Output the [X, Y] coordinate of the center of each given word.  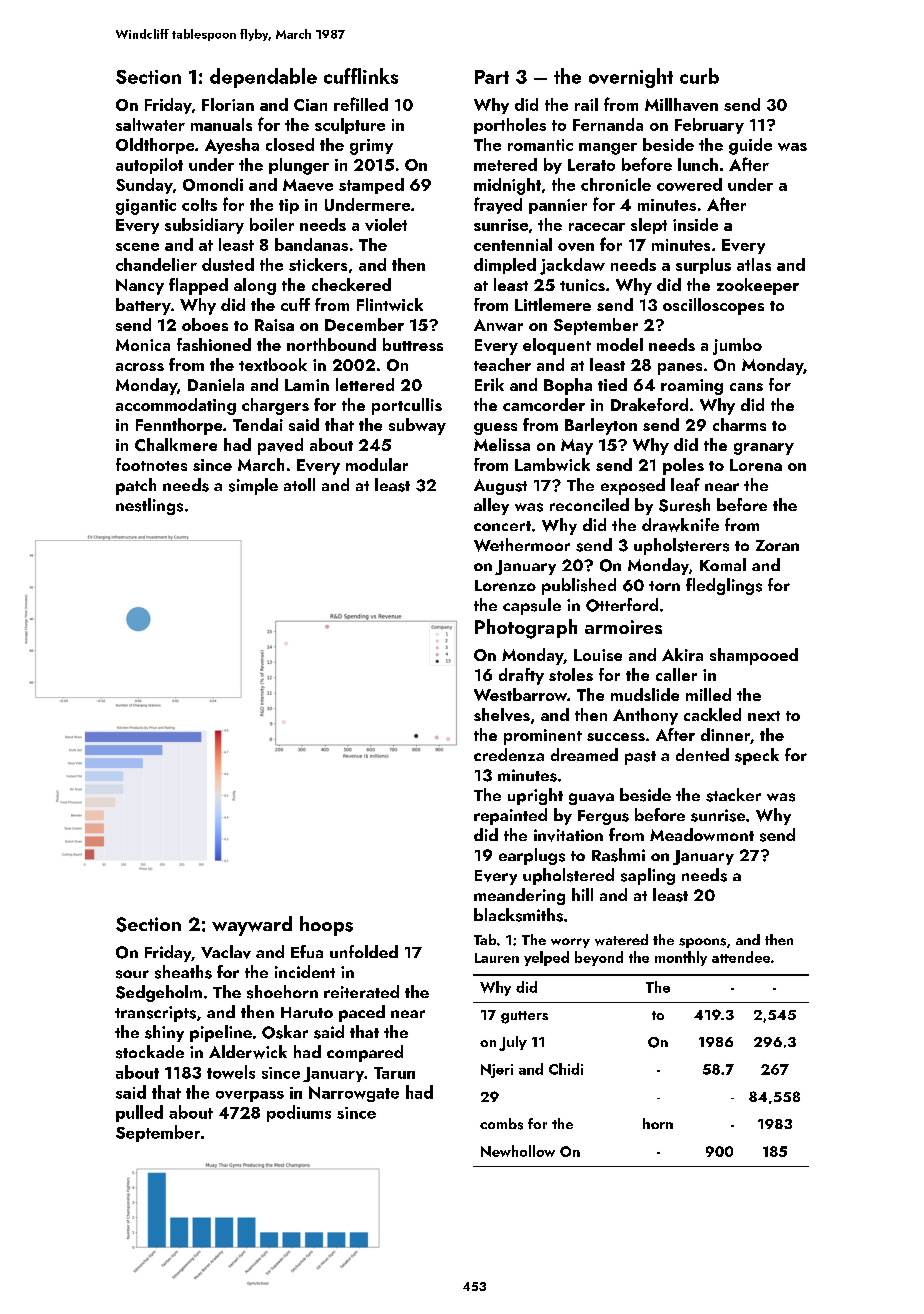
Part [492, 77]
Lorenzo [505, 585]
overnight [631, 78]
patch [136, 486]
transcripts [155, 1014]
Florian [228, 104]
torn [664, 586]
